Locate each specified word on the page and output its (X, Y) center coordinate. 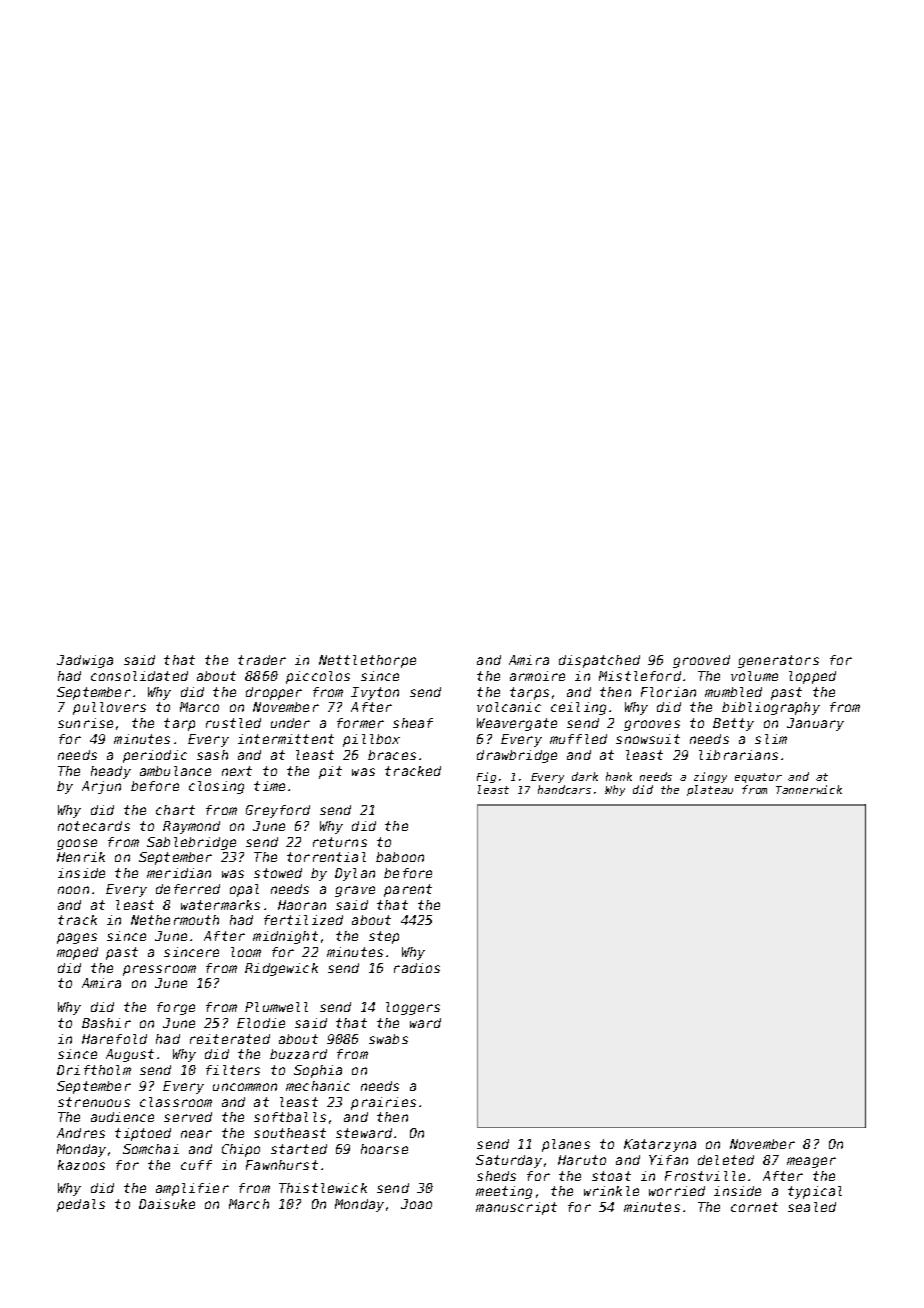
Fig (486, 777)
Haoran (302, 905)
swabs (388, 1039)
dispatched (599, 661)
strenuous (94, 1102)
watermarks (220, 905)
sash (212, 755)
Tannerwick (809, 789)
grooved (701, 661)
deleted (726, 1160)
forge (176, 1008)
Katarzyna (660, 1145)
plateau (710, 790)
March (249, 1204)
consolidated (139, 676)
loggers (413, 1008)
